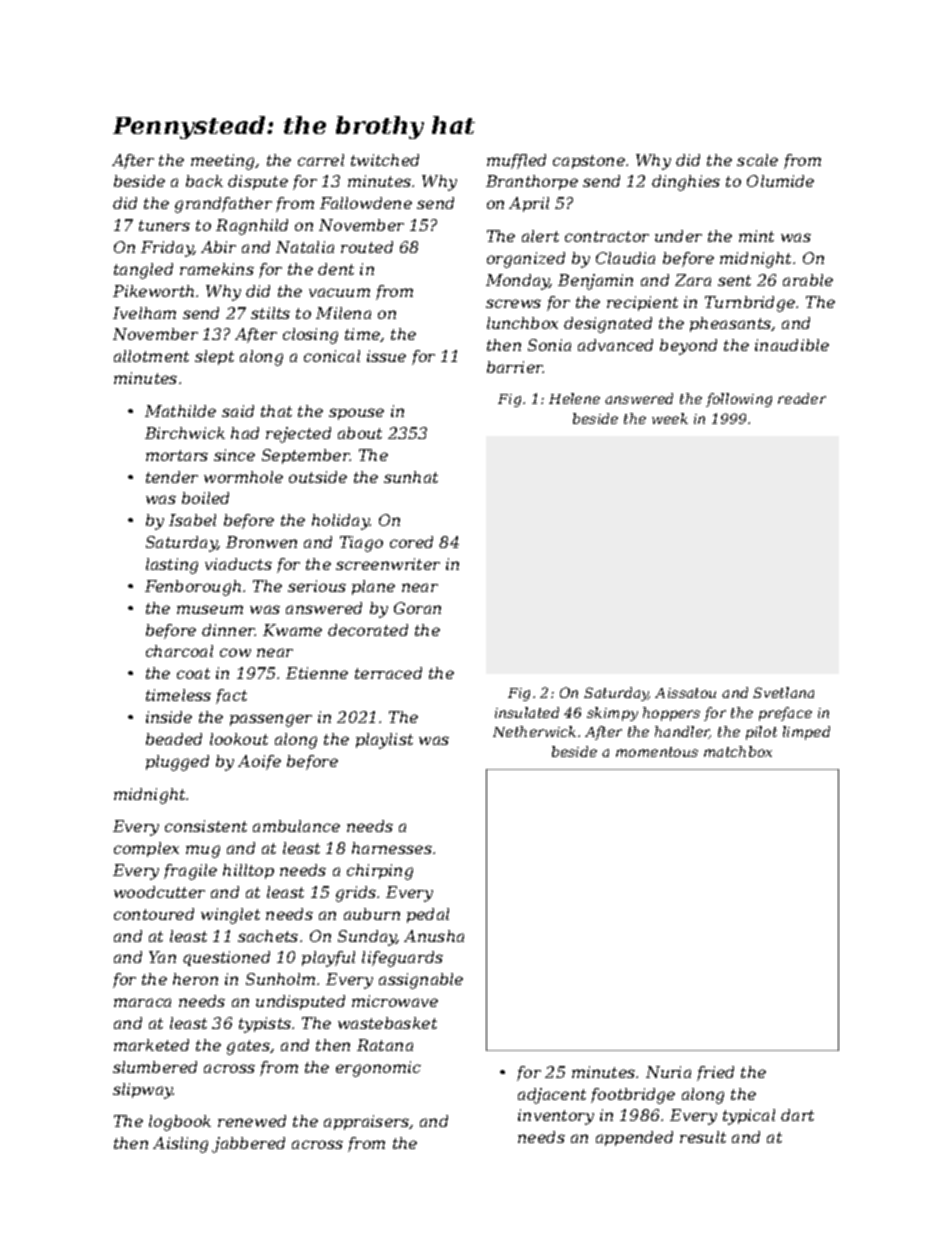 Image resolution: width=952 pixels, height=1233 pixels. Describe the element at coordinates (797, 1115) in the image. I see `dart` at that location.
